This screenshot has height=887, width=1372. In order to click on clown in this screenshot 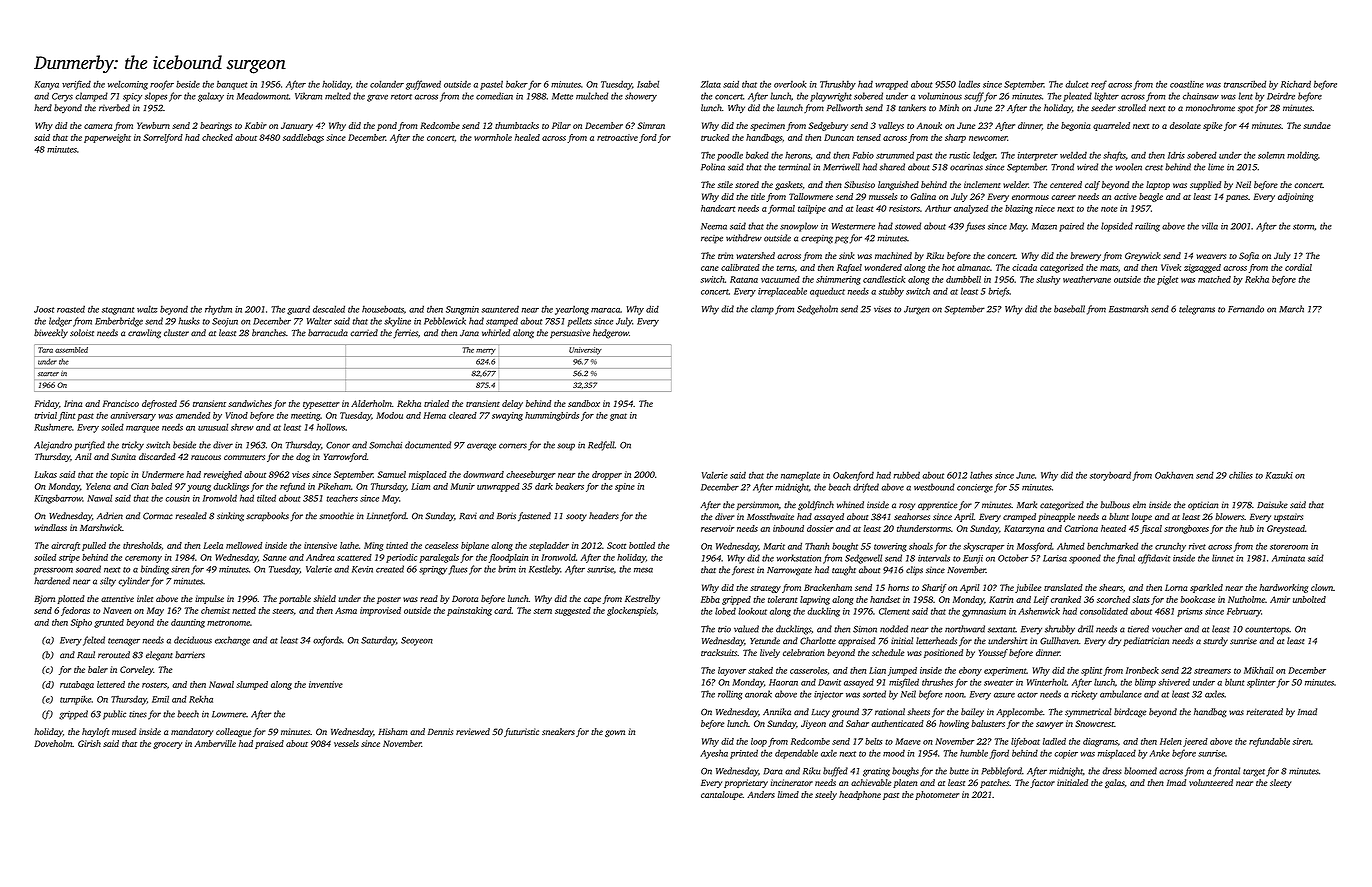, I will do `click(1322, 587)`.
